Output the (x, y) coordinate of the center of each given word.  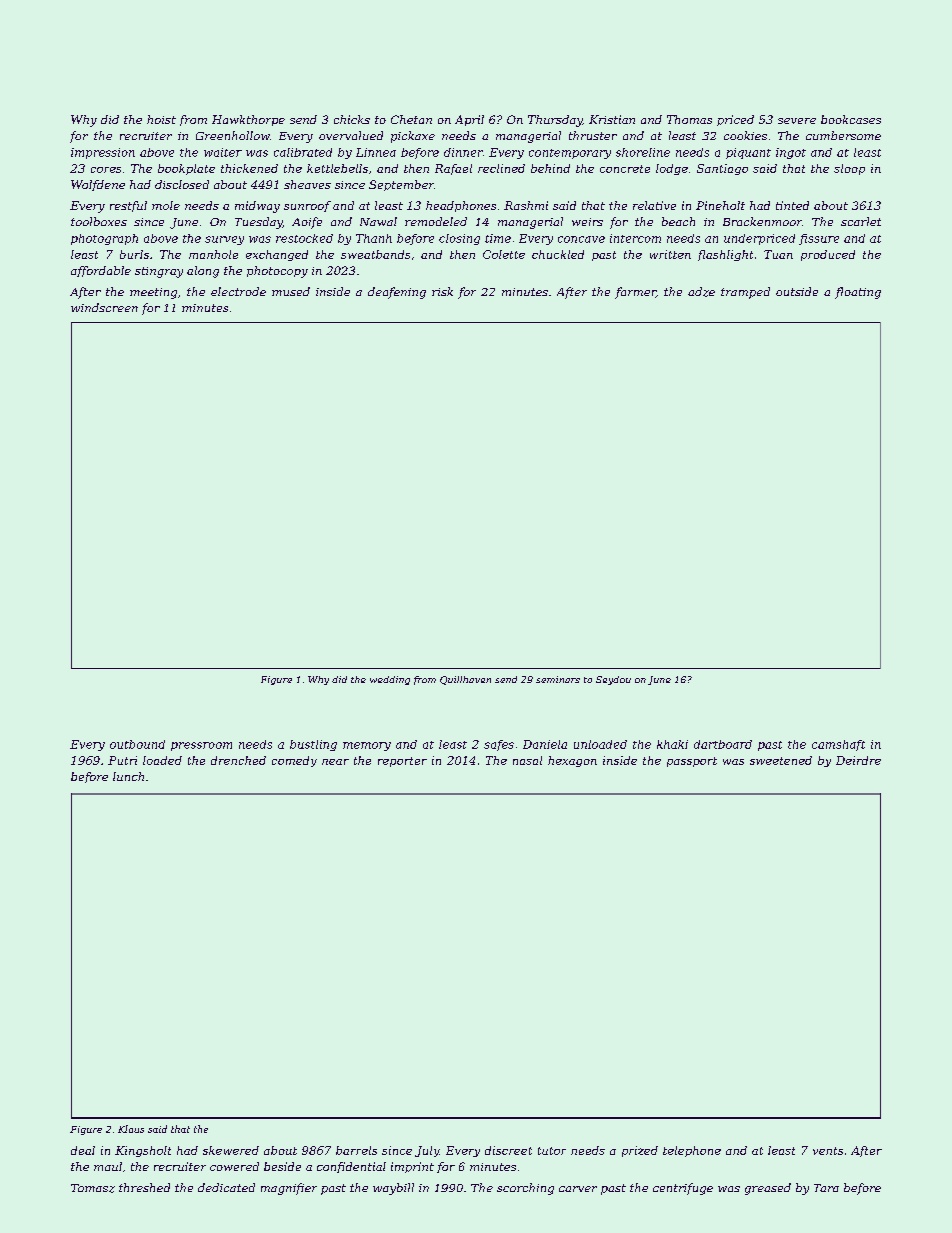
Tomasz (93, 1188)
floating (858, 293)
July (427, 1151)
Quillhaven (465, 680)
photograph (104, 239)
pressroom (201, 746)
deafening (397, 293)
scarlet (861, 221)
